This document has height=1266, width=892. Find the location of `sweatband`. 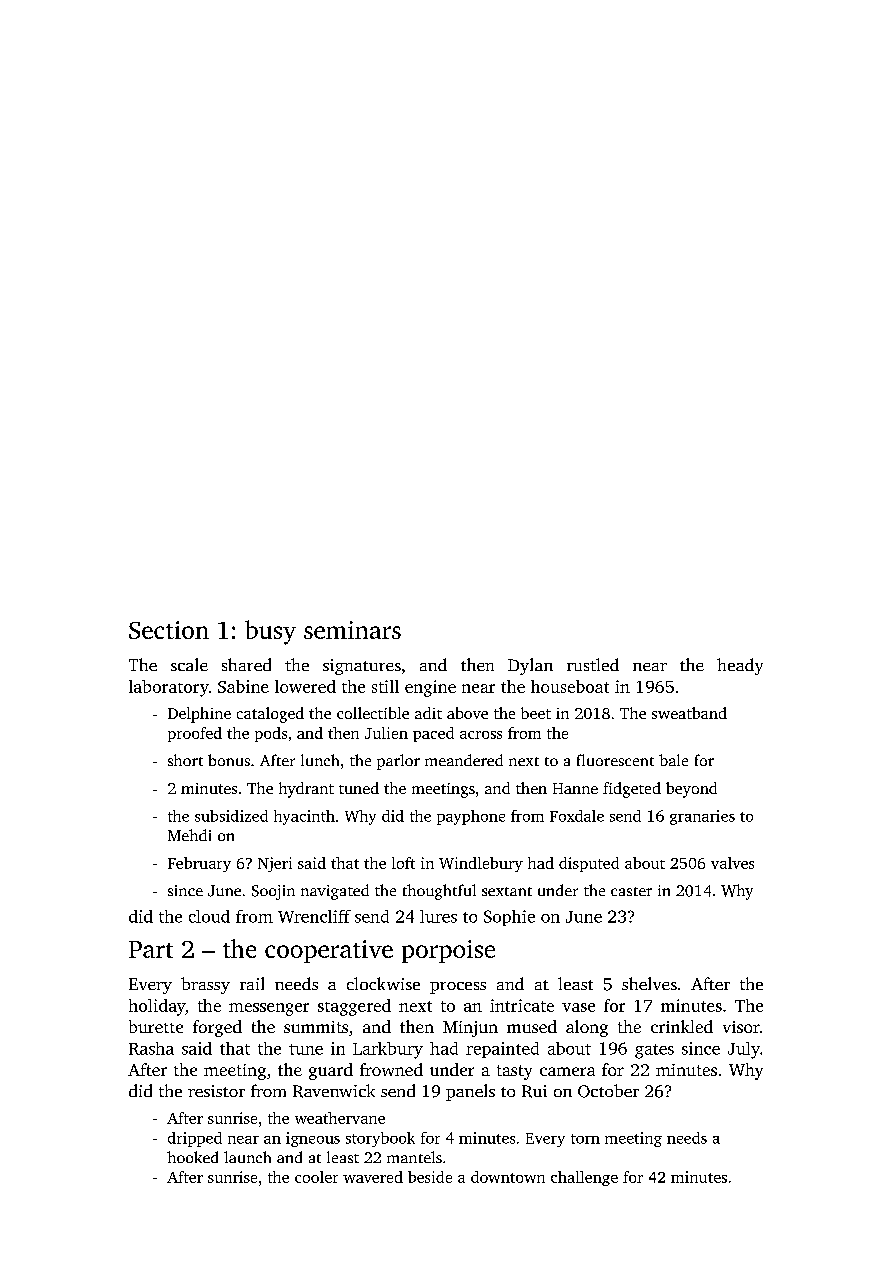

sweatband is located at coordinates (689, 713).
